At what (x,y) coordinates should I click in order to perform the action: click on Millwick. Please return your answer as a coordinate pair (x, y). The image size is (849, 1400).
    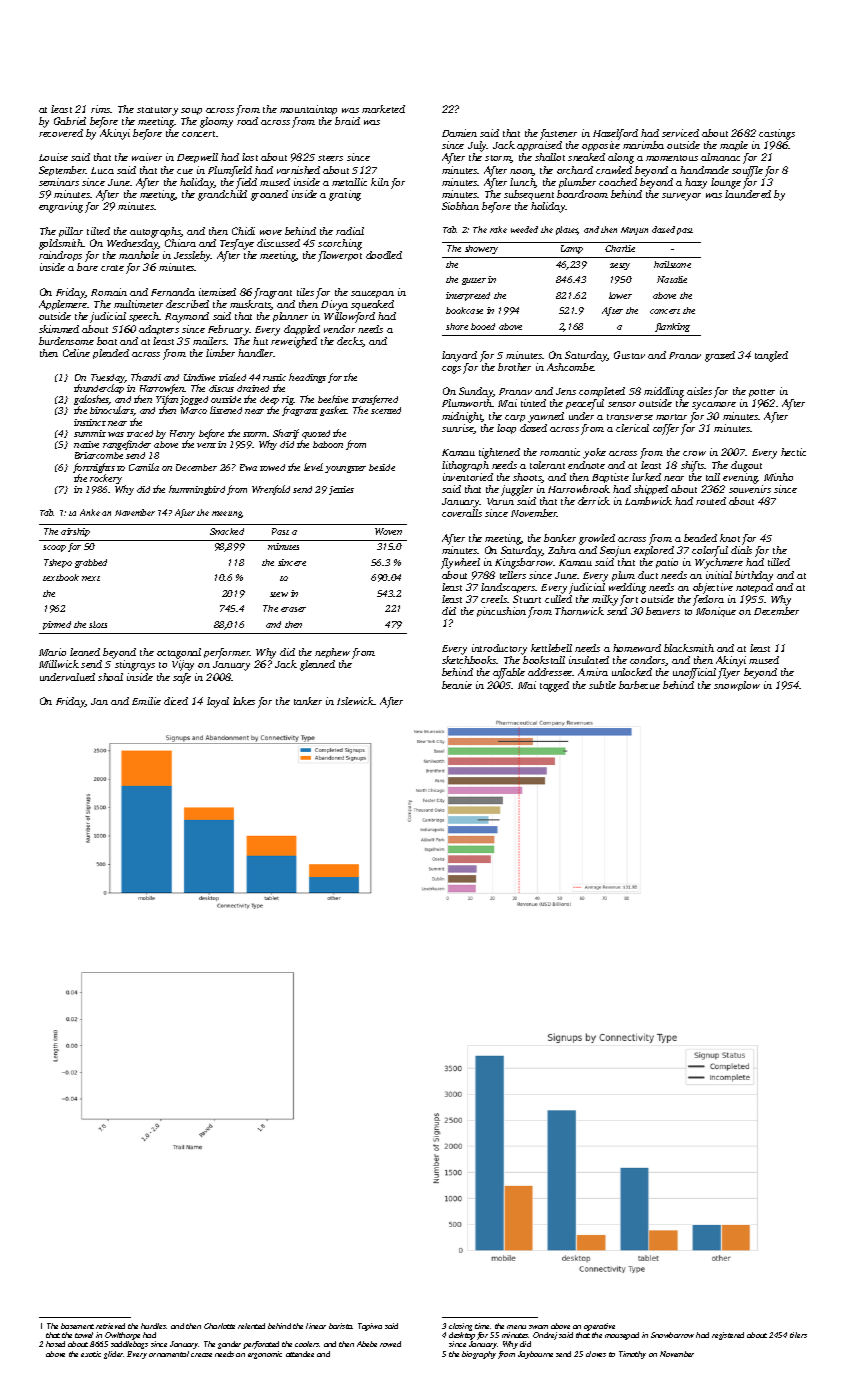
    Looking at the image, I should click on (59, 664).
